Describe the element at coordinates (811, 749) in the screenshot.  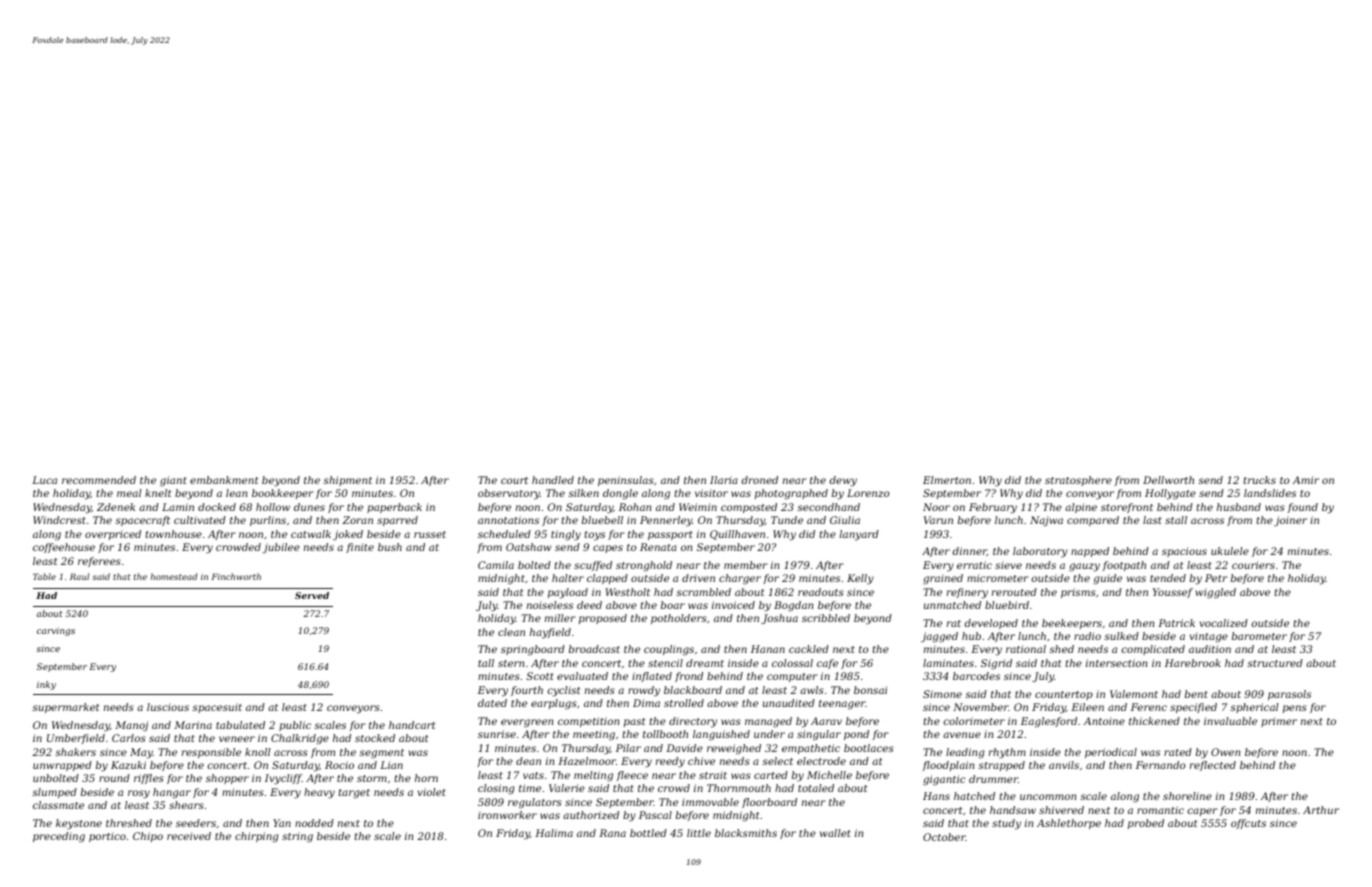
I see `empathetic` at that location.
